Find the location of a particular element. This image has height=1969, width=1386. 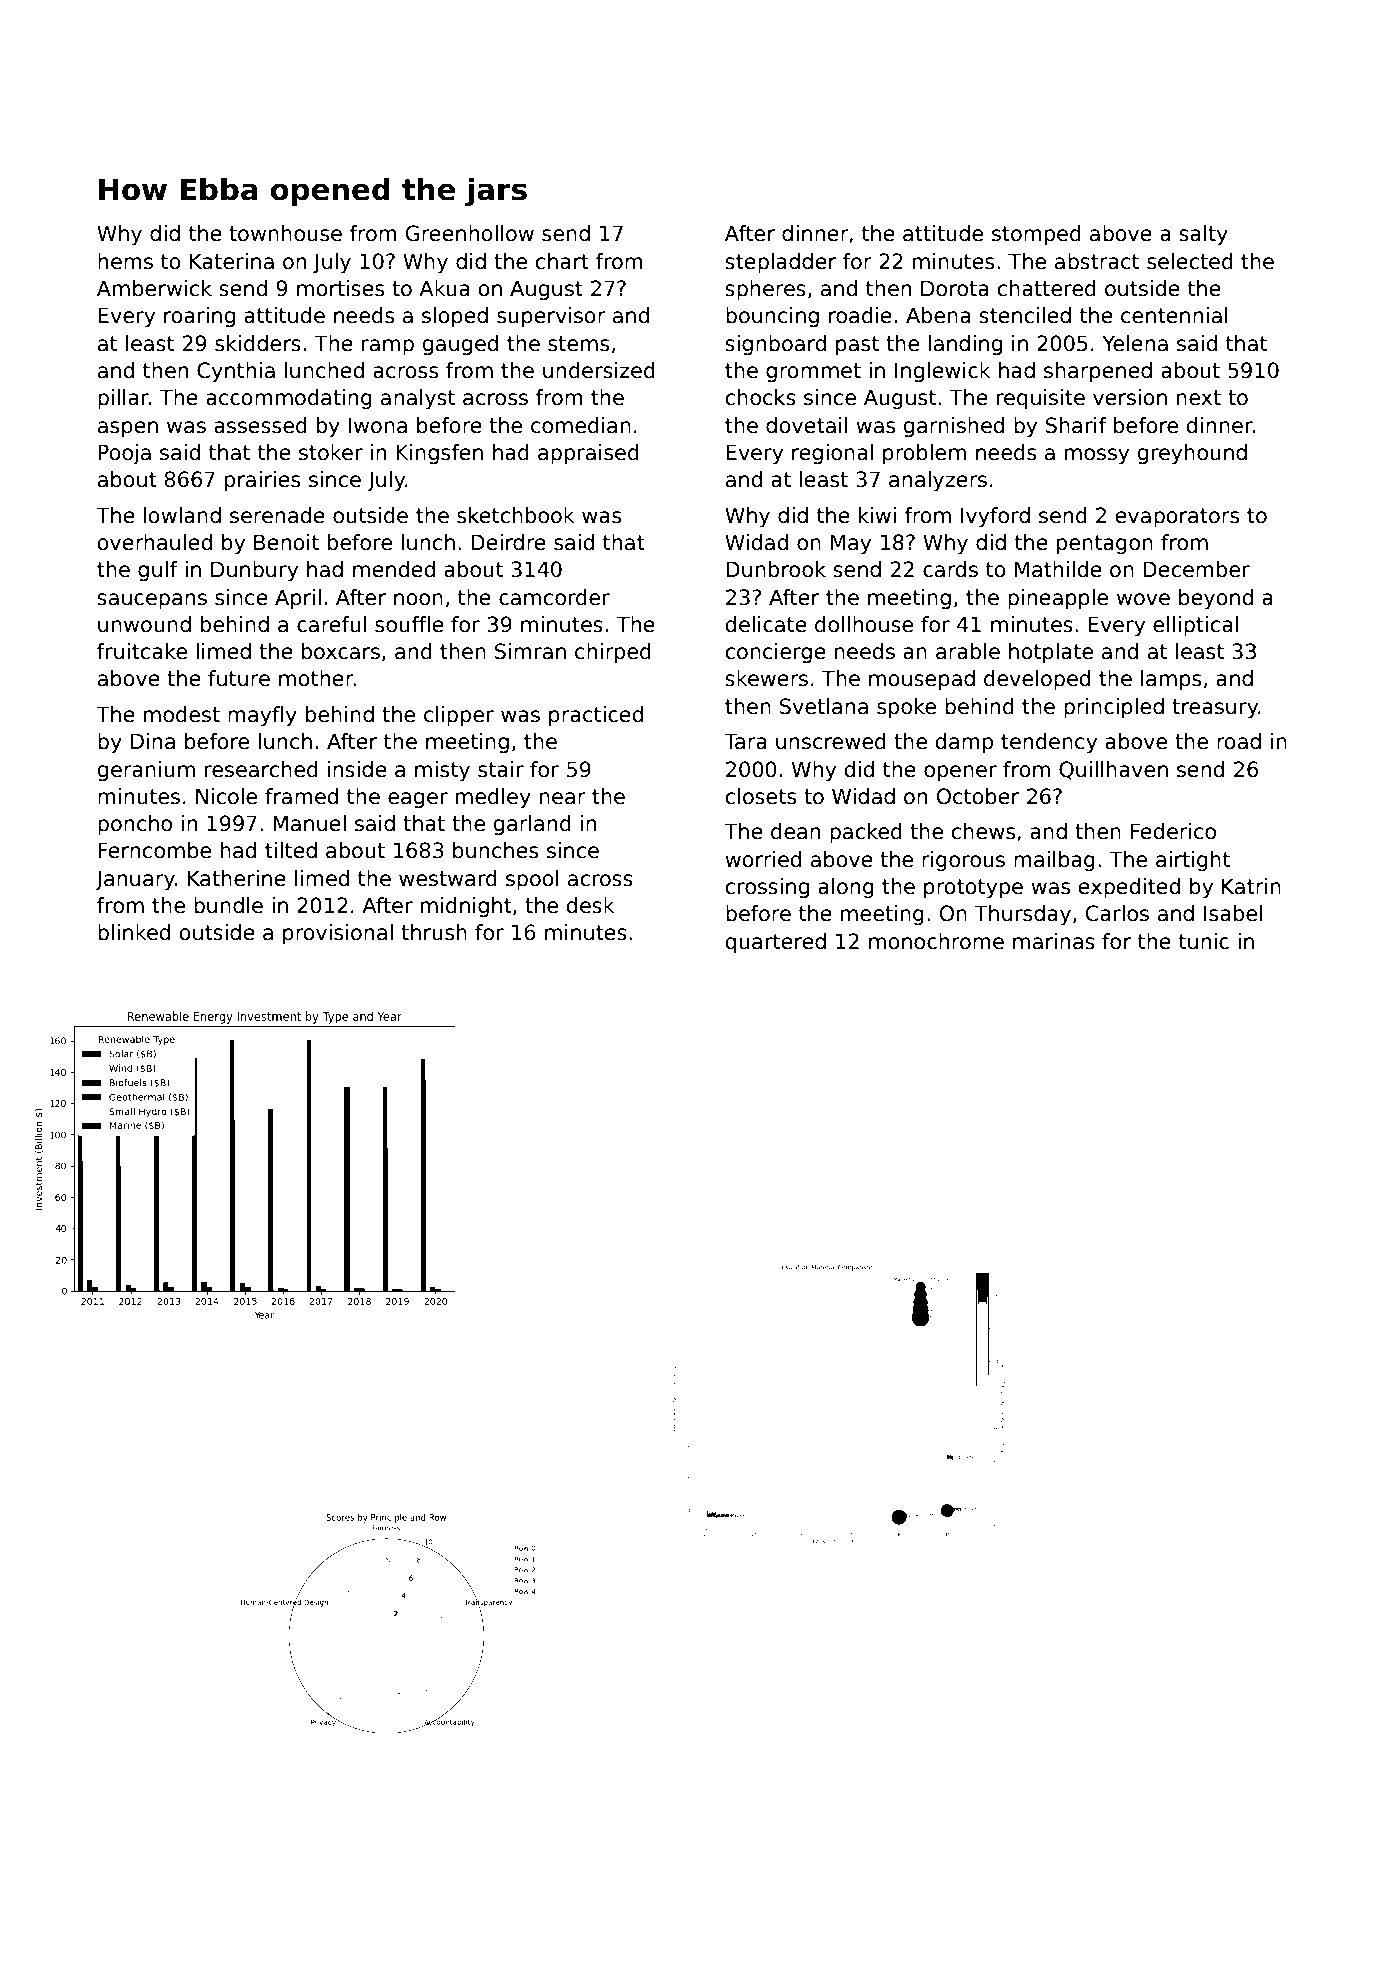

provisional is located at coordinates (338, 934).
